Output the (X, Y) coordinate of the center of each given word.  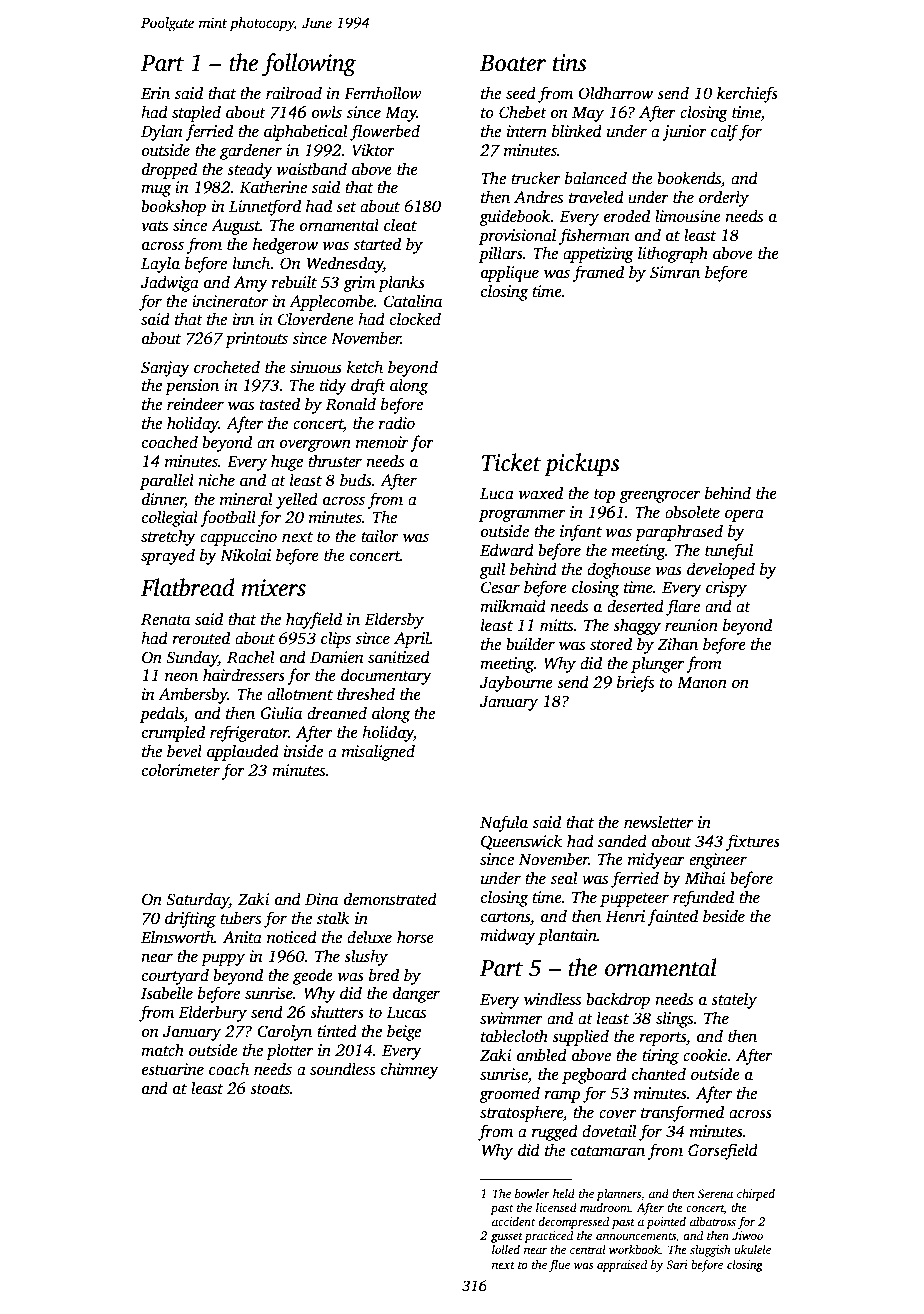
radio (397, 423)
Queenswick (521, 842)
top (604, 496)
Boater (513, 63)
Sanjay (165, 369)
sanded (622, 841)
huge (287, 462)
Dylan (162, 132)
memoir (382, 442)
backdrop (618, 1000)
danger (416, 994)
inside (303, 751)
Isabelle (167, 993)
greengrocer (660, 496)
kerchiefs (747, 94)
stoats (270, 1089)
